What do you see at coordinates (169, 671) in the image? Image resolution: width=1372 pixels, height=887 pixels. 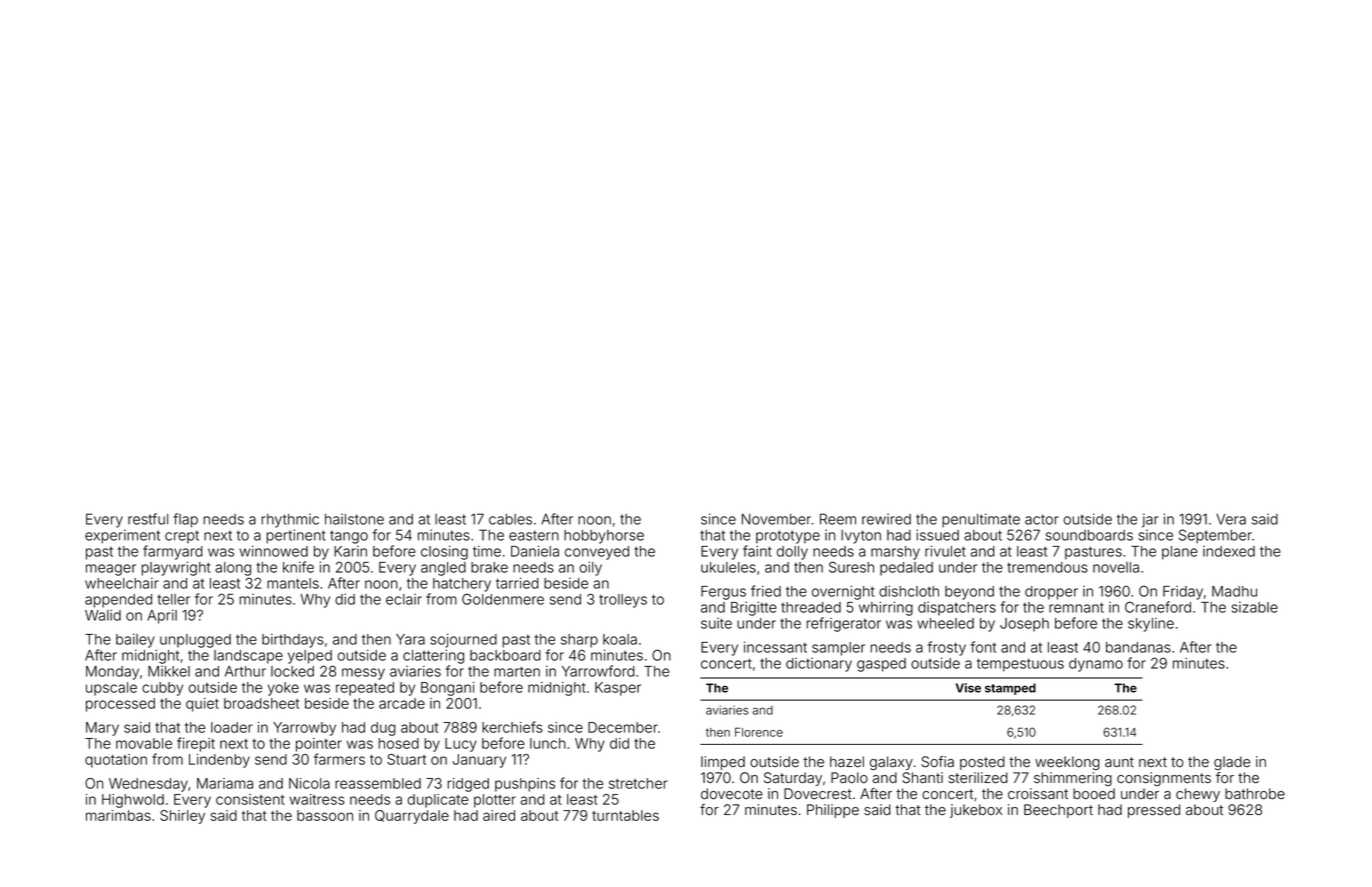 I see `Mikkel` at bounding box center [169, 671].
